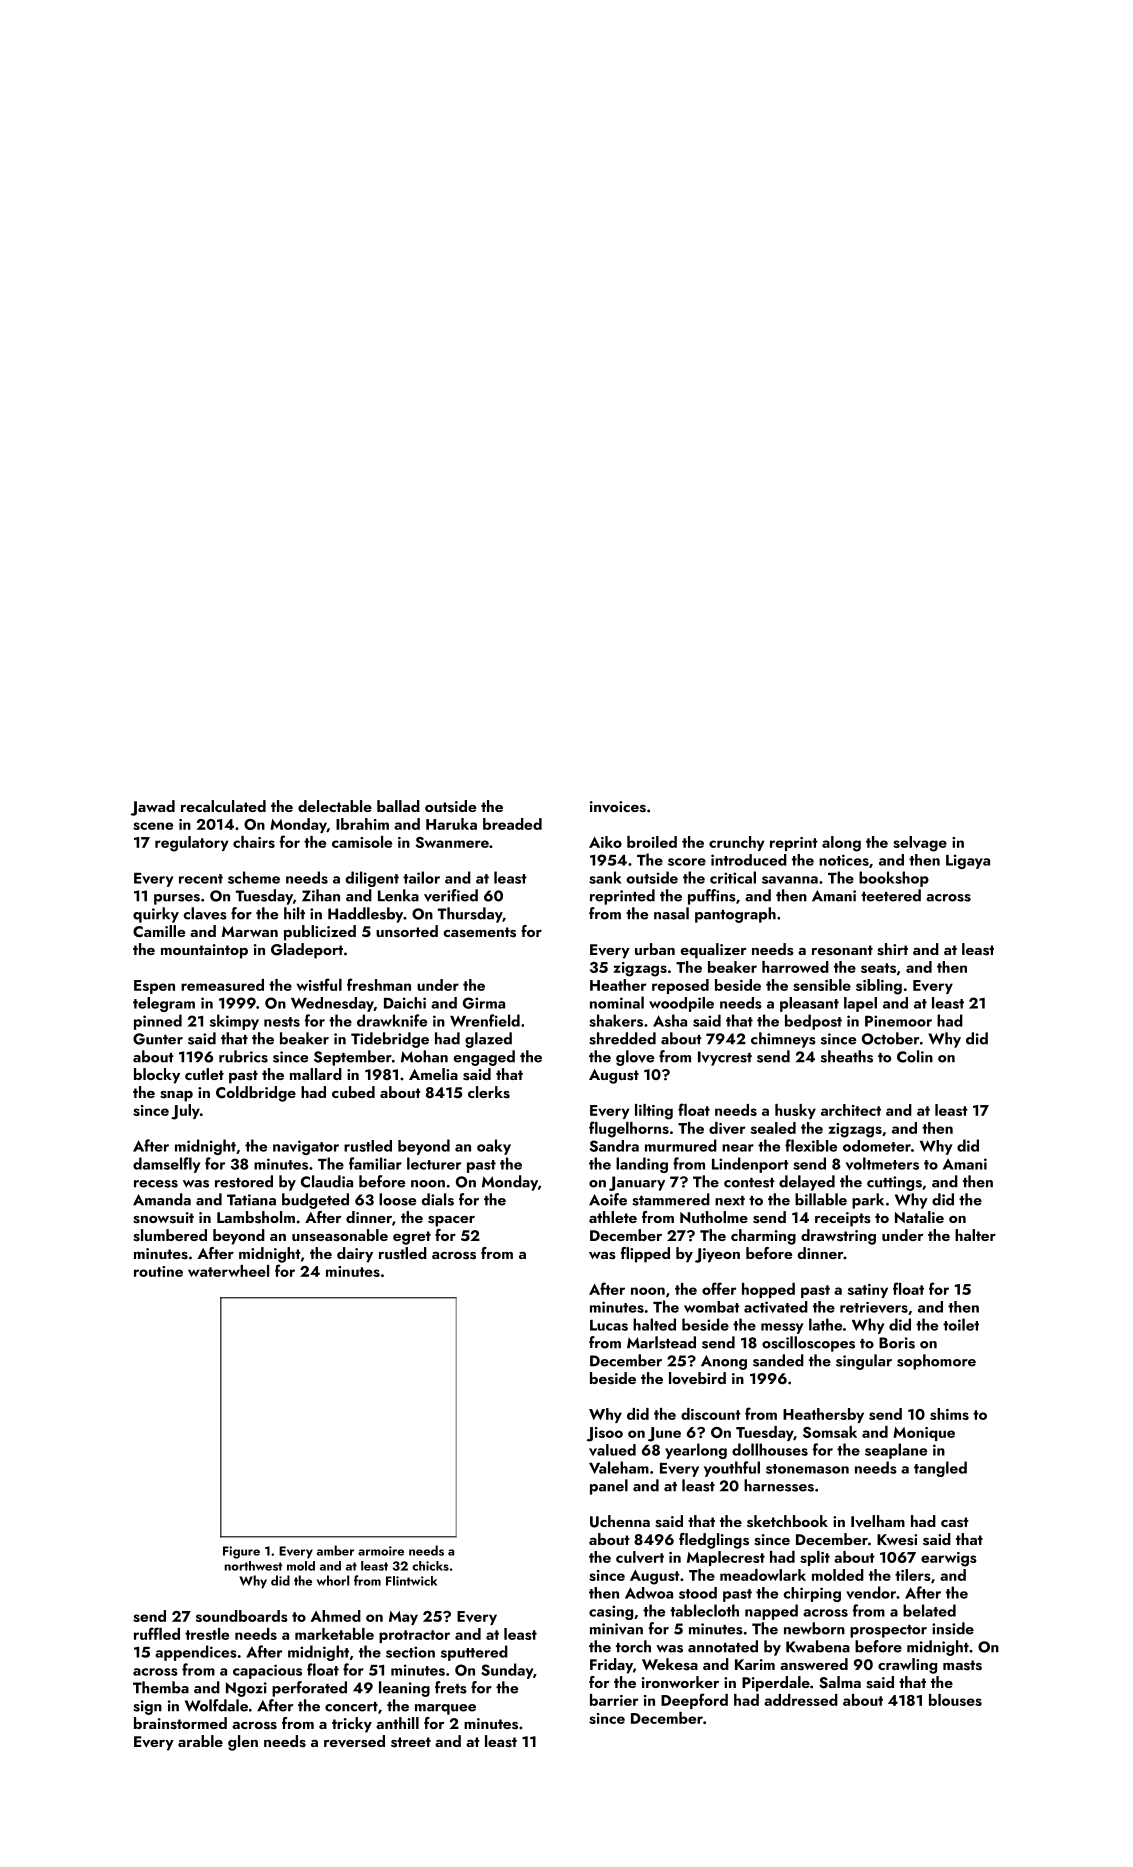 The width and height of the document is (1133, 1867). What do you see at coordinates (158, 1022) in the document?
I see `pinned` at bounding box center [158, 1022].
